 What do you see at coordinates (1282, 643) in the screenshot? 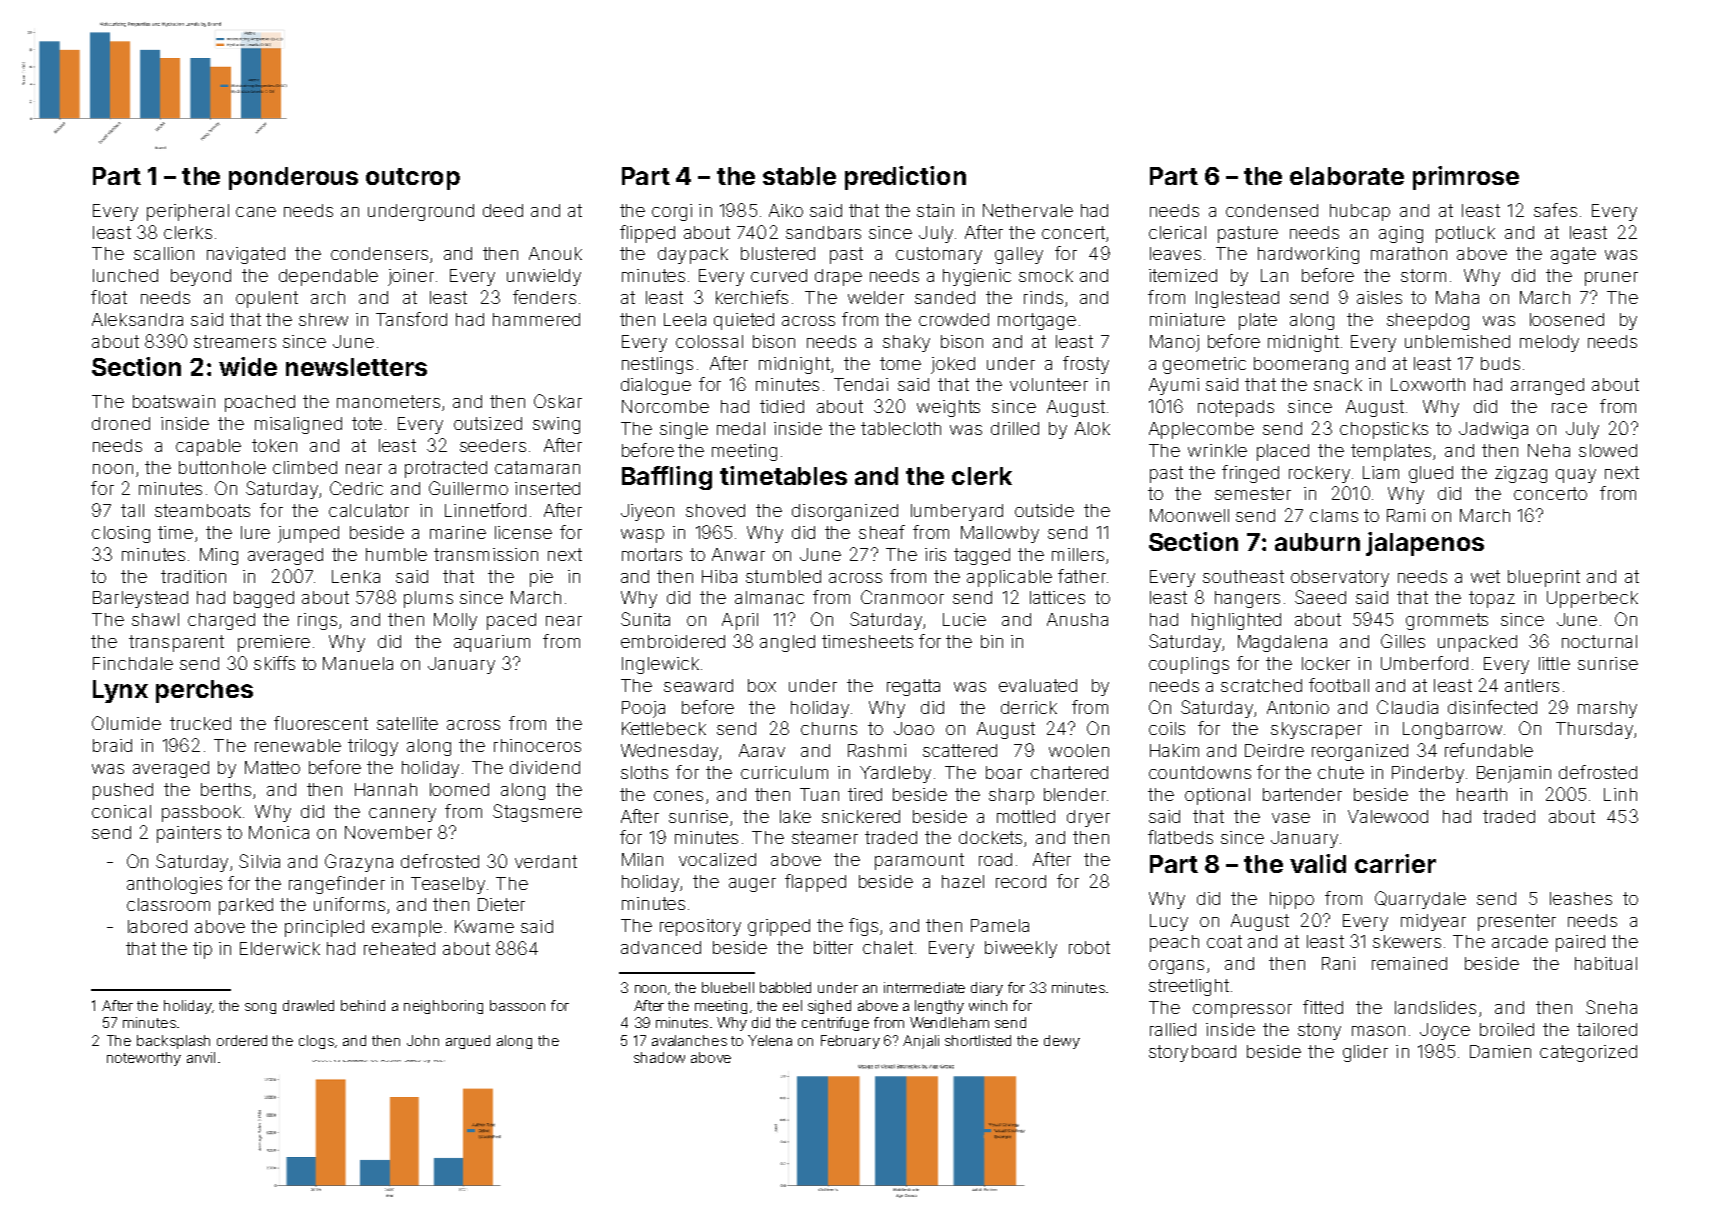
I see `Magdalena` at bounding box center [1282, 643].
